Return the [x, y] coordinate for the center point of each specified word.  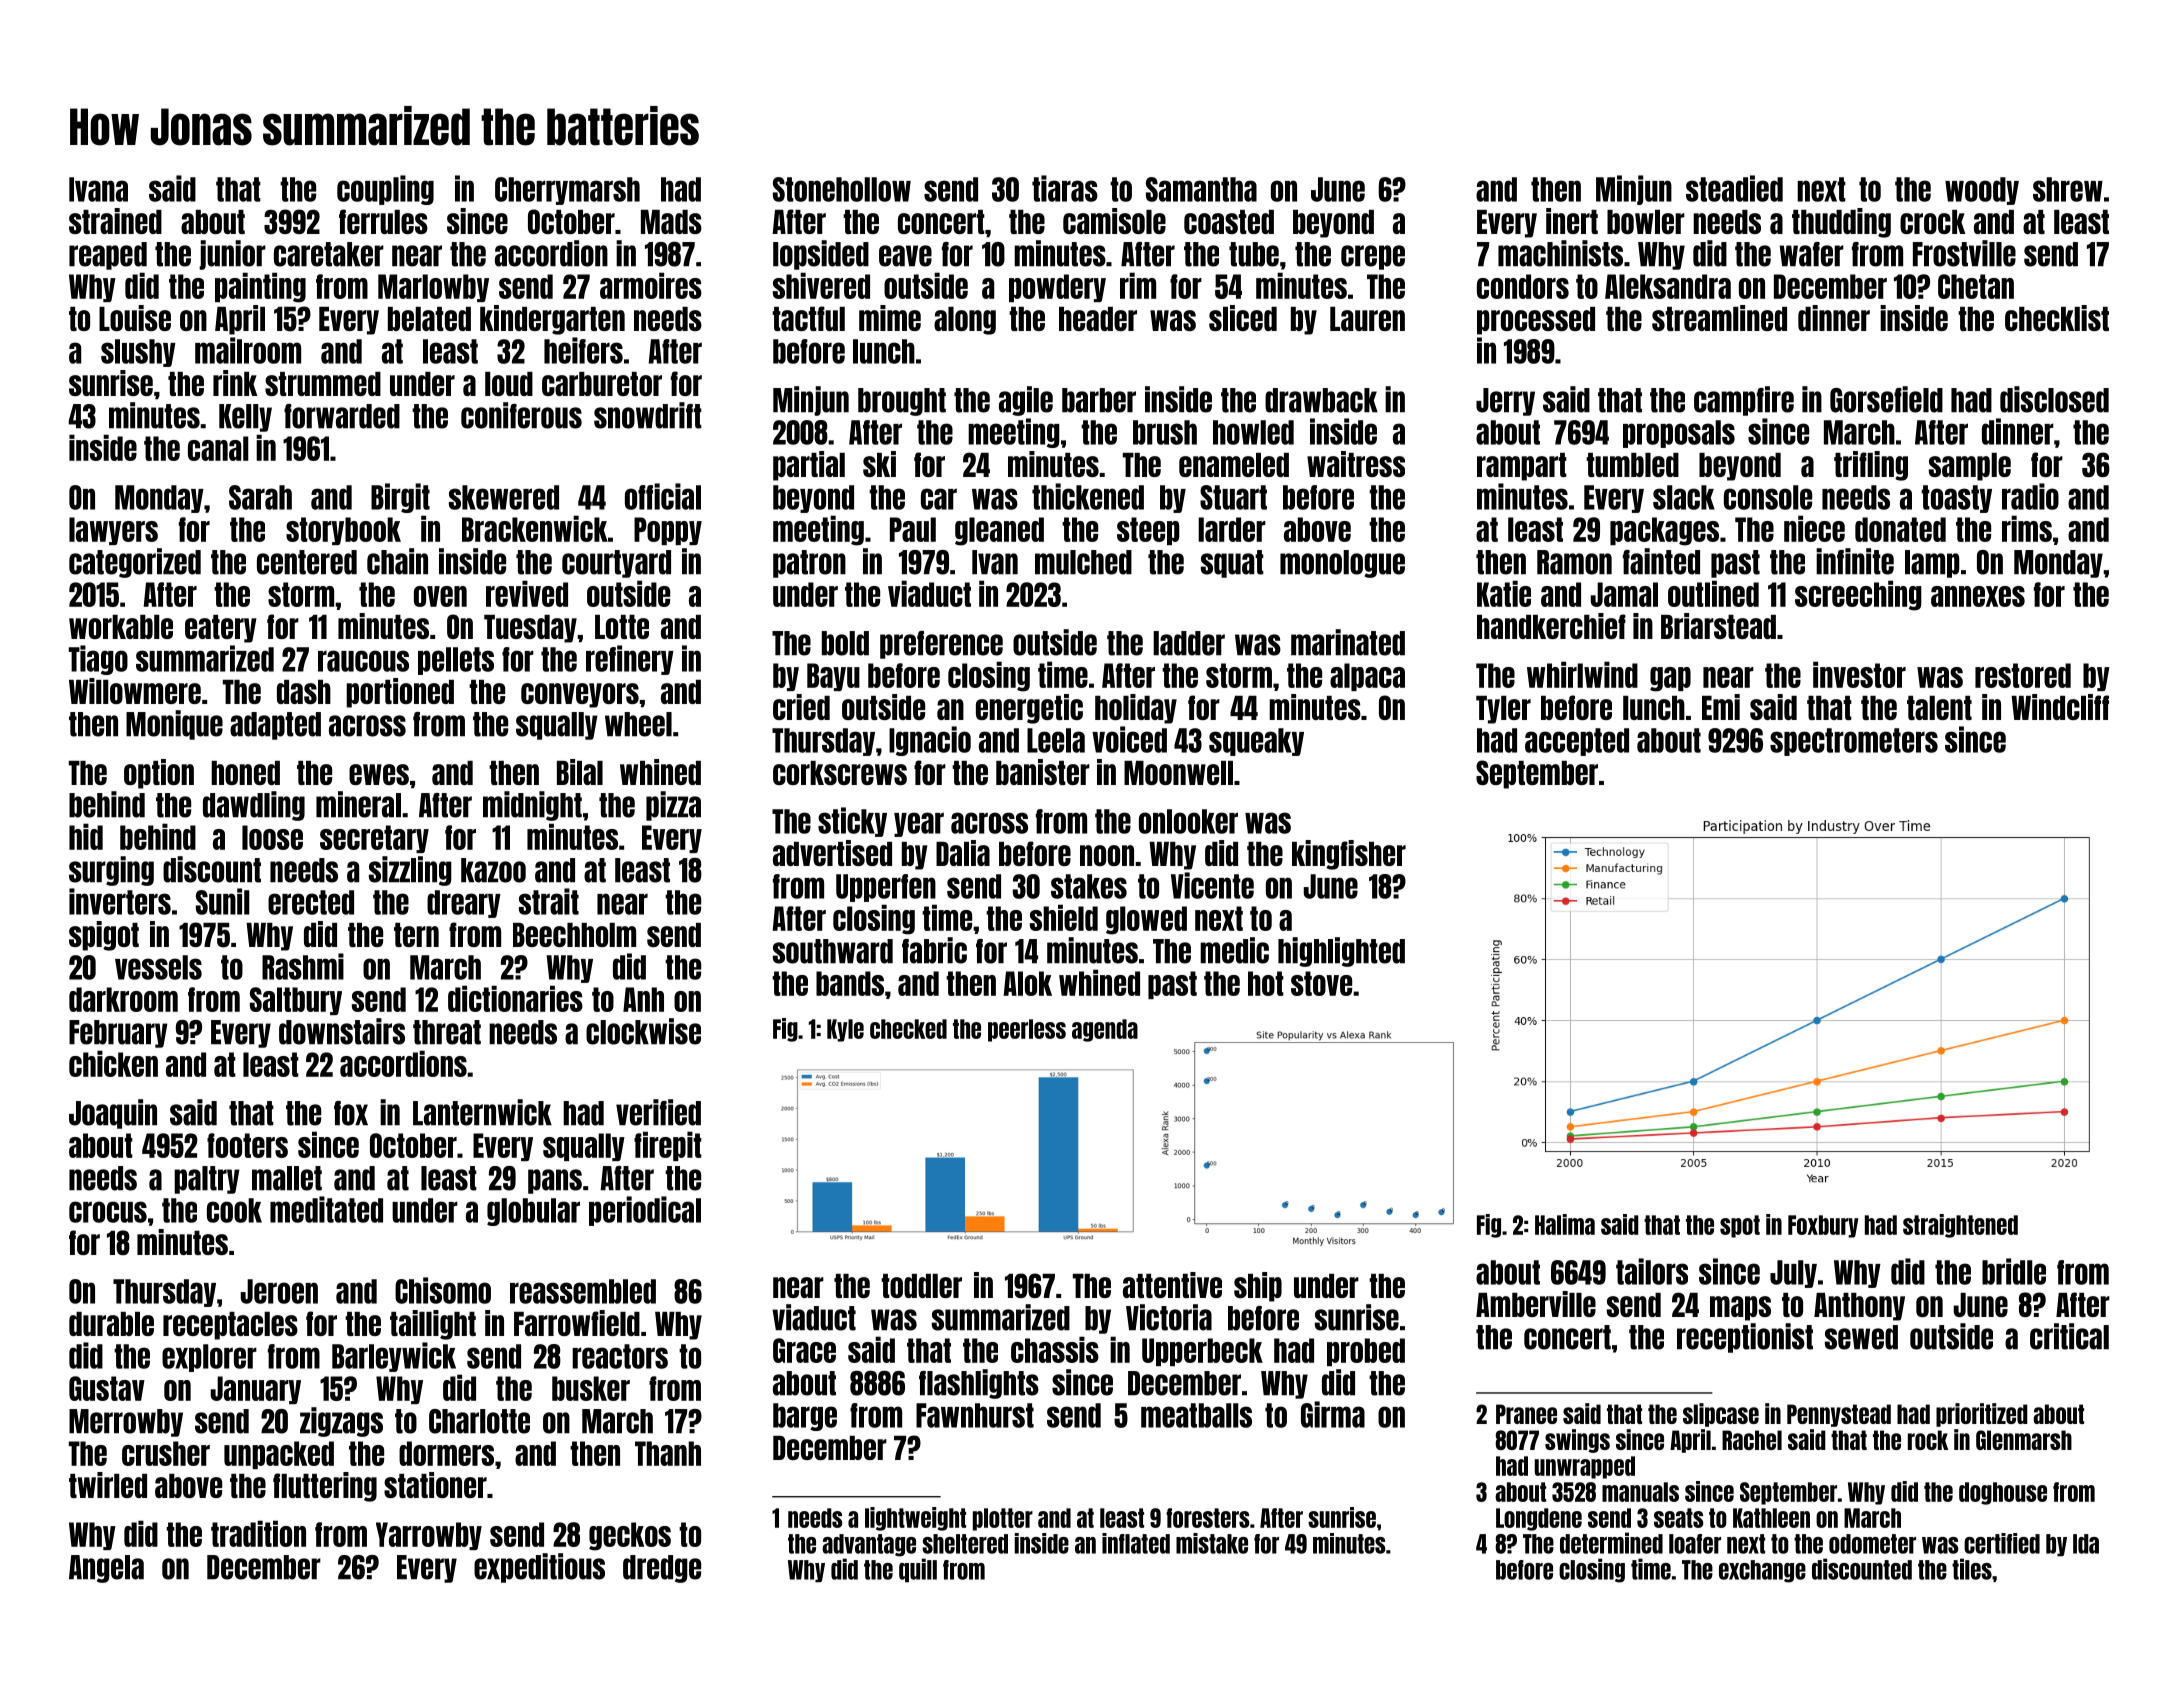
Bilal [580, 772]
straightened [1960, 1226]
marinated [1348, 642]
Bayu [833, 677]
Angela [106, 1569]
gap [1670, 679]
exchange [1762, 1571]
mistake [1212, 1543]
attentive [1172, 1285]
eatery [220, 629]
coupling [385, 190]
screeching [1858, 595]
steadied [1734, 188]
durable [111, 1324]
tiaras [1065, 188]
